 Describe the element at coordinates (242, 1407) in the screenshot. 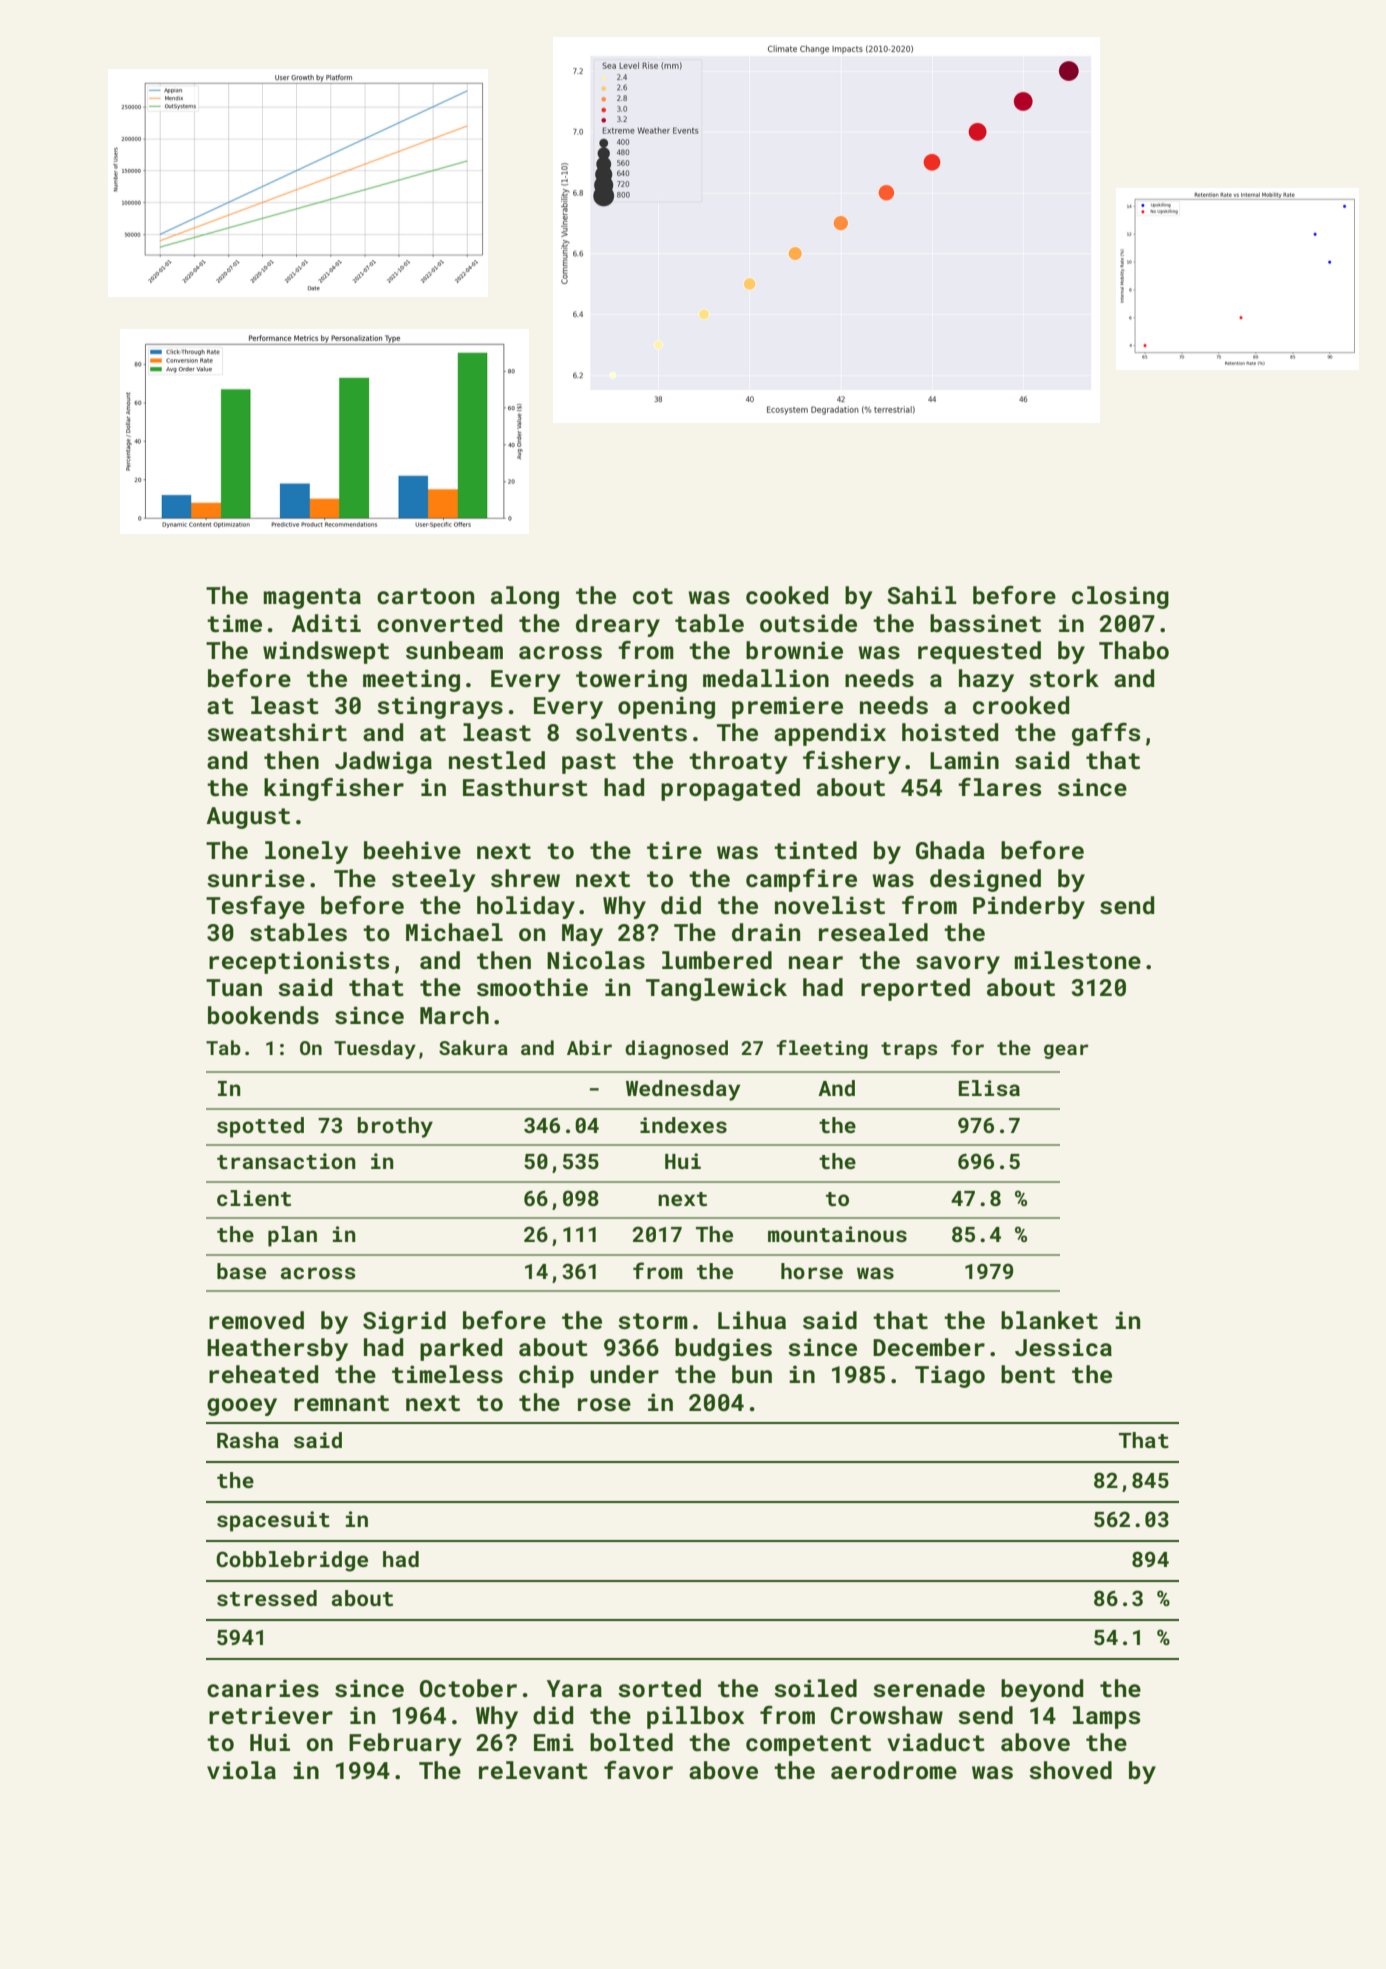

I see `gooey` at that location.
